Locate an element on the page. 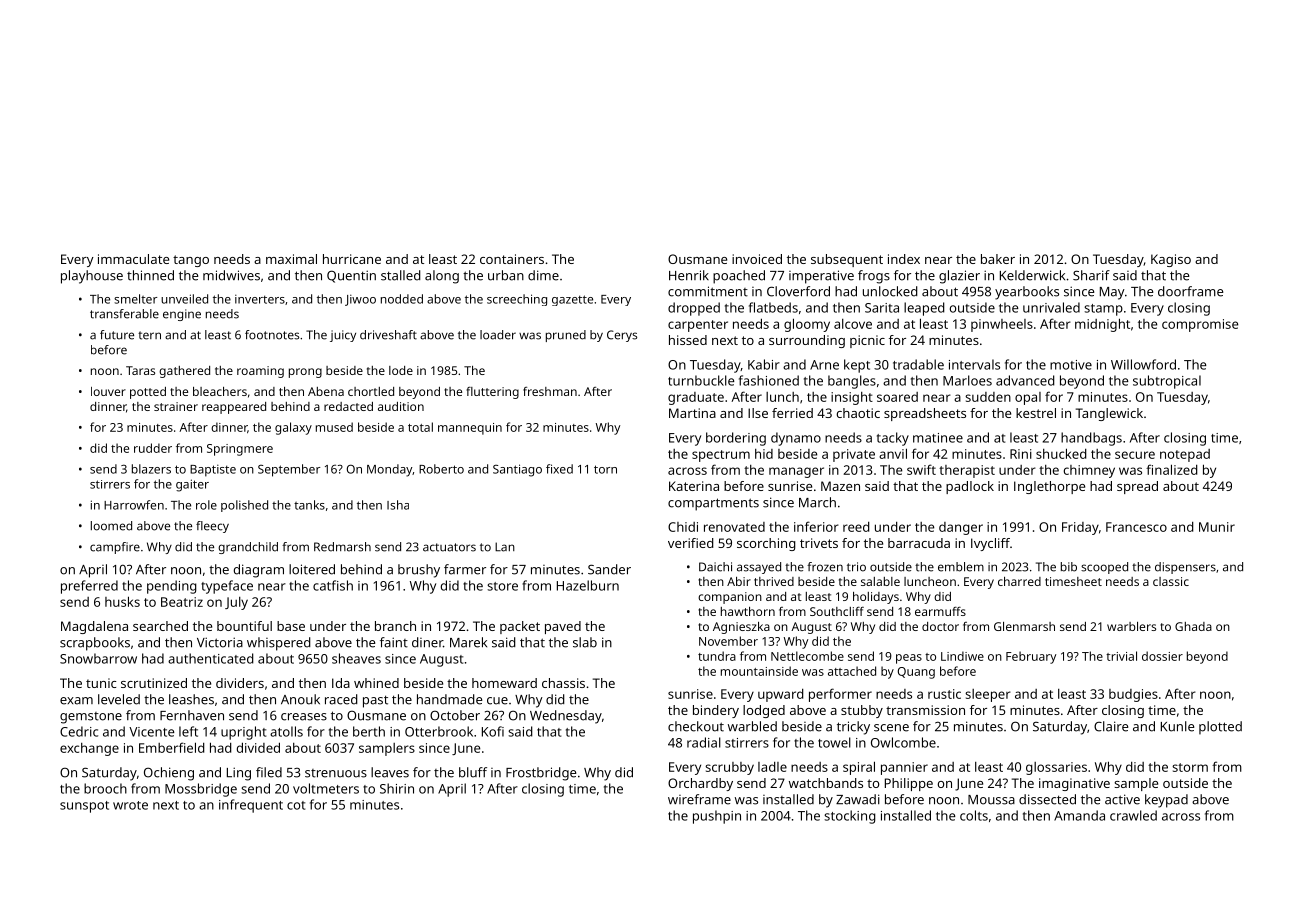 The height and width of the page is (924, 1308). maximal is located at coordinates (291, 259).
